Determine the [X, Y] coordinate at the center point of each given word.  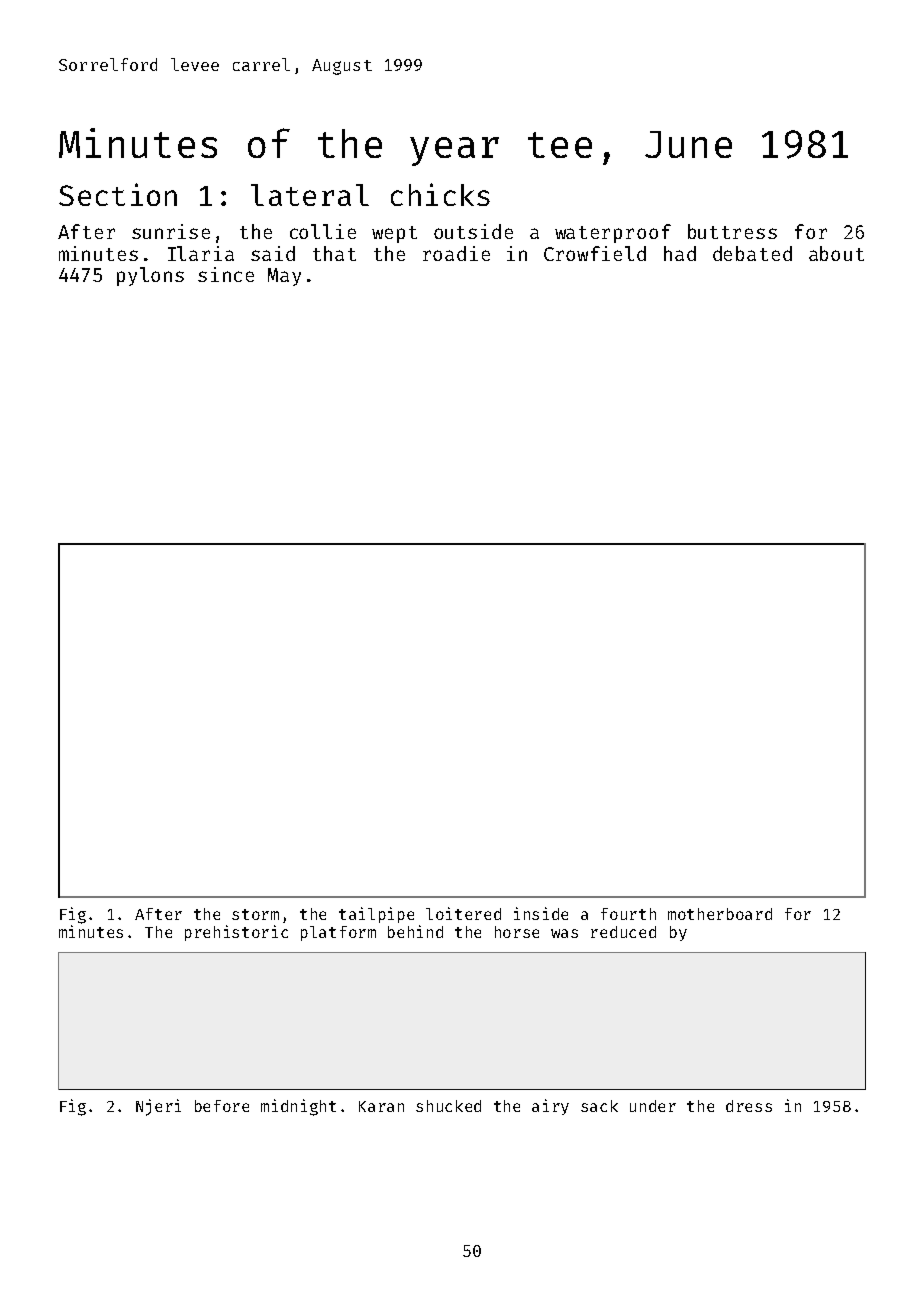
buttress [732, 231]
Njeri [158, 1107]
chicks [440, 194]
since [226, 274]
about [836, 253]
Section [118, 194]
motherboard [720, 914]
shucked [448, 1106]
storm [255, 914]
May [284, 277]
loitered [463, 913]
